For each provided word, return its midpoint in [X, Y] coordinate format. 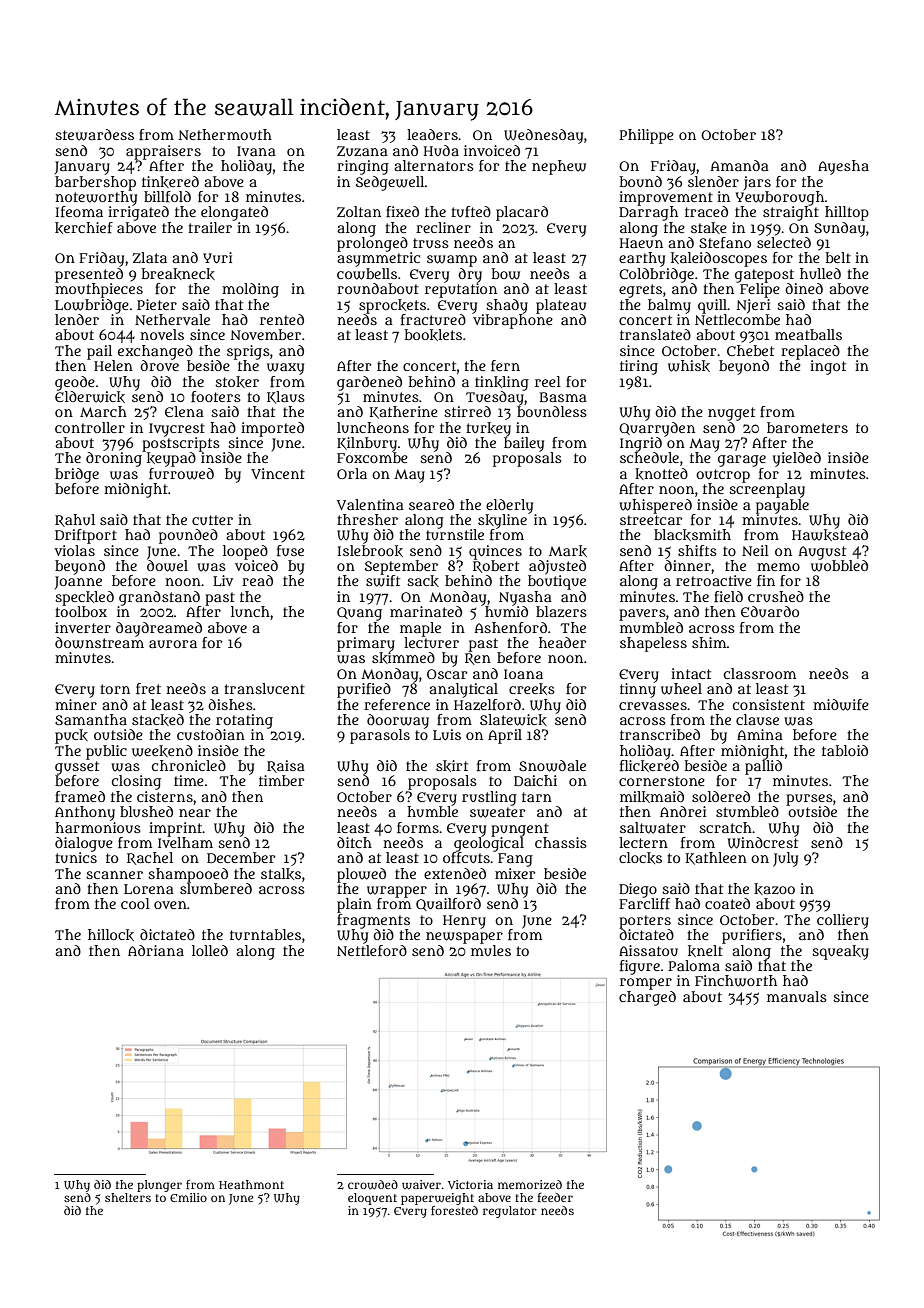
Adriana [156, 950]
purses [809, 800]
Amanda [740, 165]
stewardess [94, 135]
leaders [432, 134]
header [562, 642]
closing [136, 782]
